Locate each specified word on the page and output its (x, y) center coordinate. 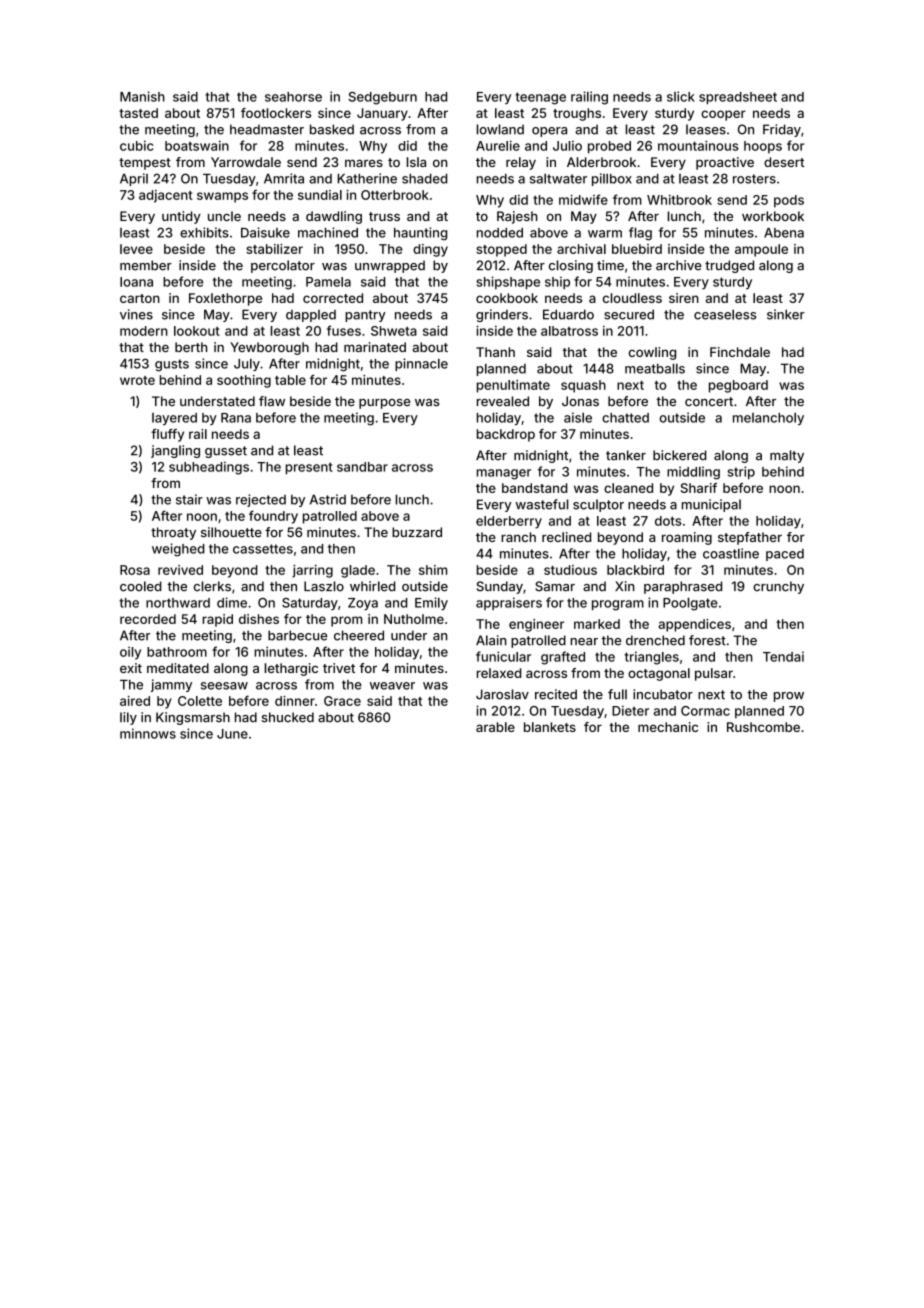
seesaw (224, 686)
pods (789, 201)
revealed (503, 401)
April (134, 179)
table (290, 380)
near (584, 642)
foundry (273, 517)
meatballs (655, 368)
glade (358, 571)
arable (495, 727)
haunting (420, 234)
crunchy (778, 587)
